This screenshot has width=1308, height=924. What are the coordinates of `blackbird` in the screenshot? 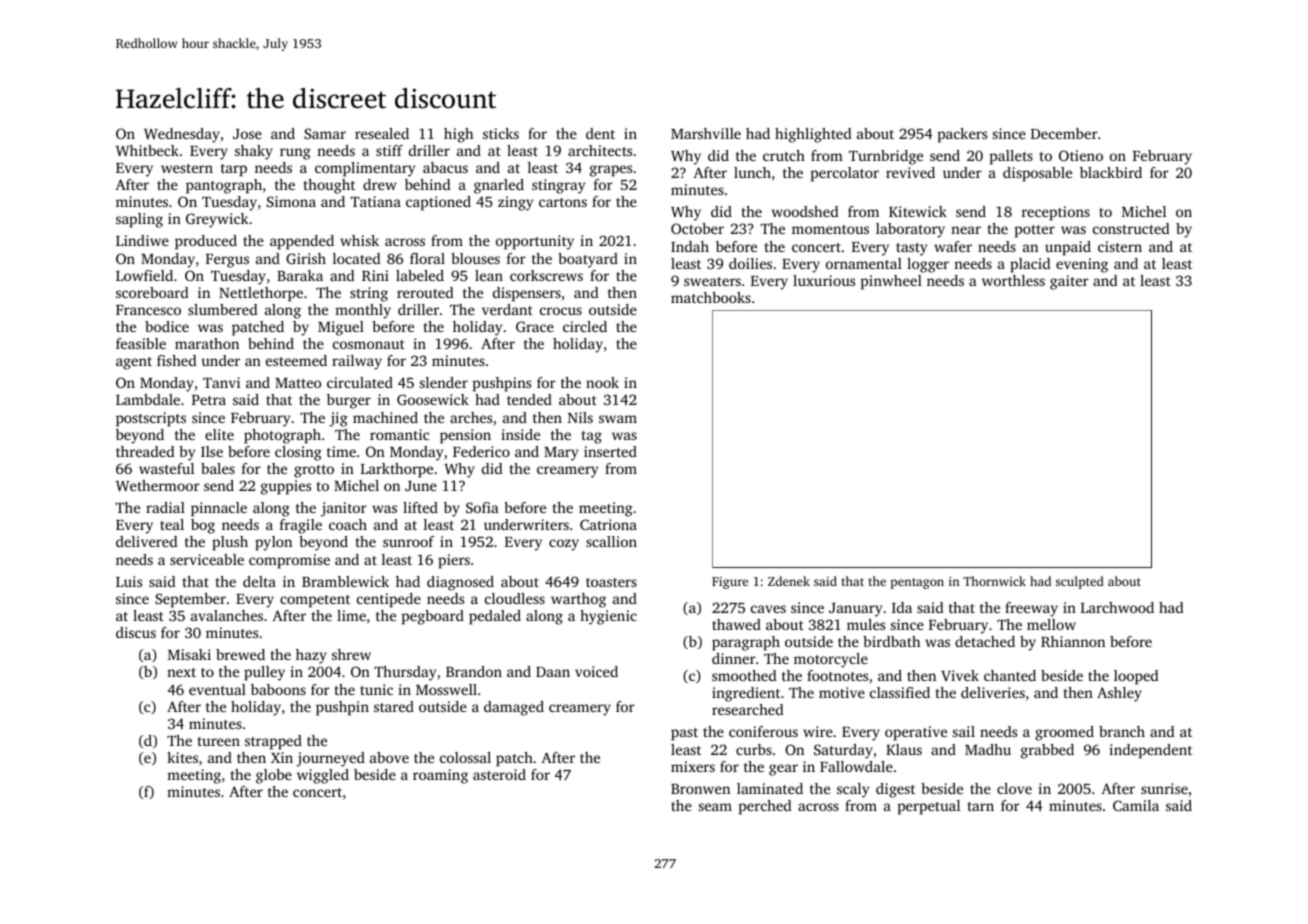 It's located at (1111, 172).
